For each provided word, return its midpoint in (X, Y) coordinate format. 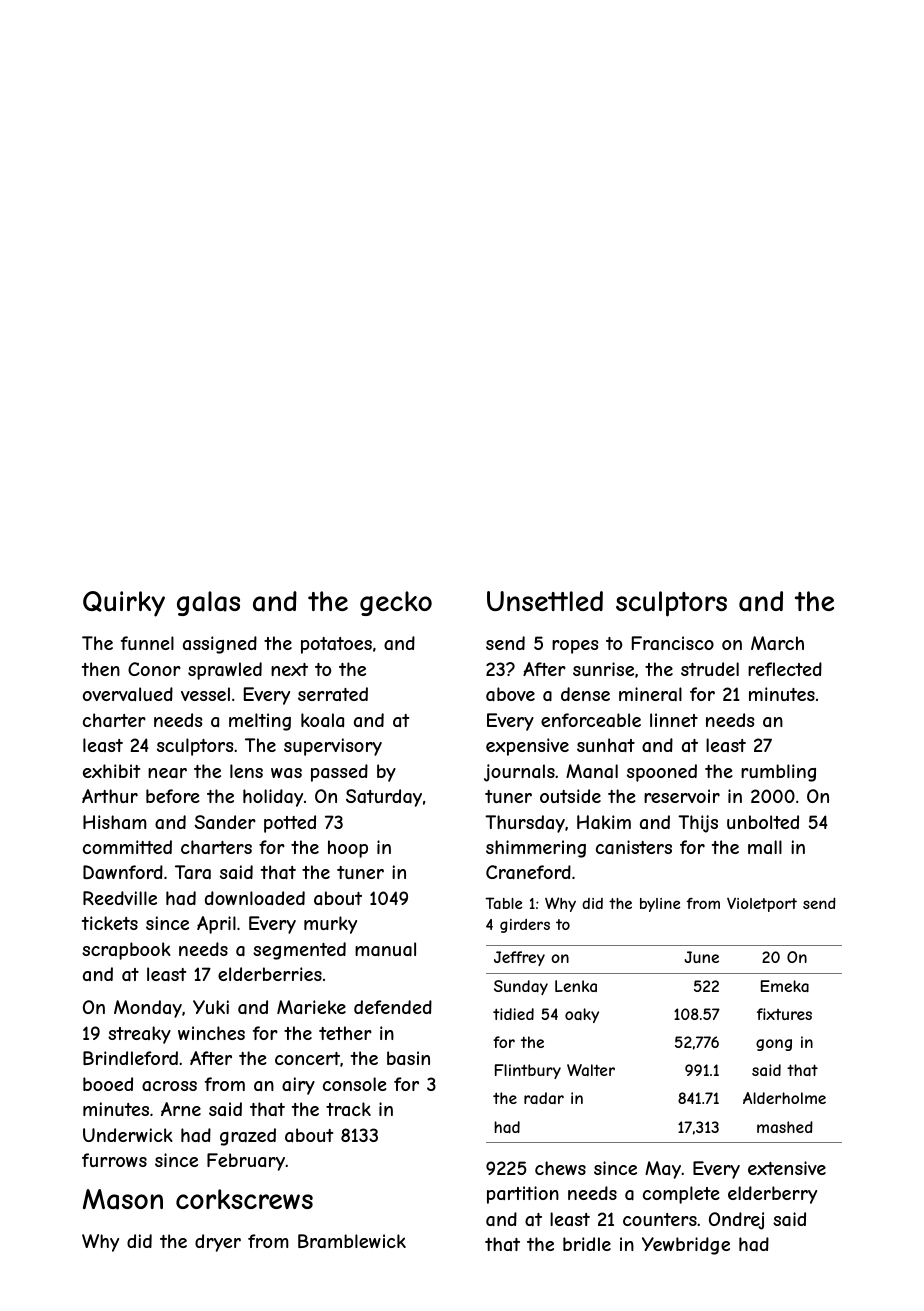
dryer (218, 1243)
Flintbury (528, 1071)
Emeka (785, 986)
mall (765, 847)
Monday (148, 1009)
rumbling (778, 773)
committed (127, 847)
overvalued (128, 694)
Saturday (384, 798)
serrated (333, 694)
